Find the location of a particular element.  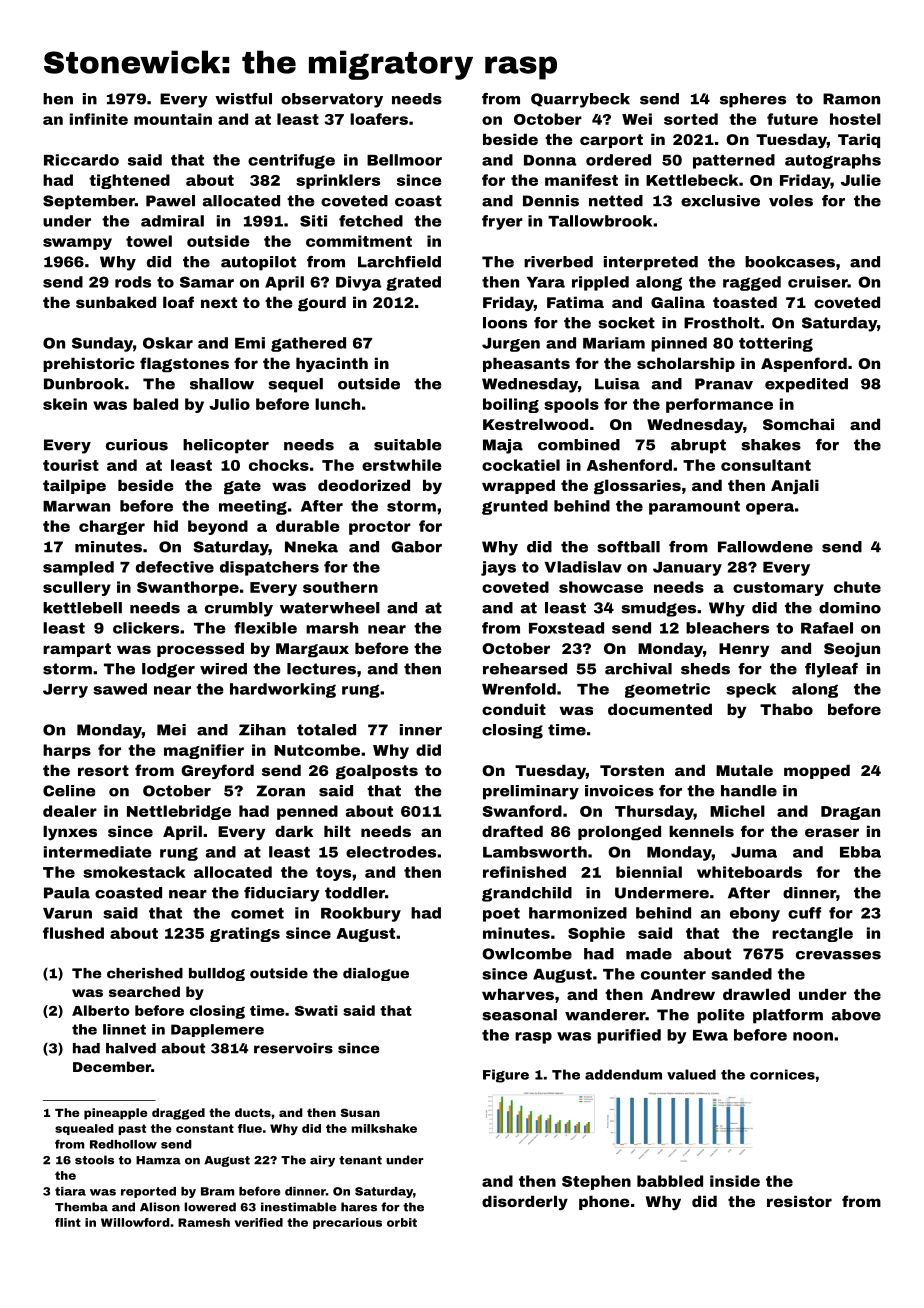

Marwan is located at coordinates (76, 506).
